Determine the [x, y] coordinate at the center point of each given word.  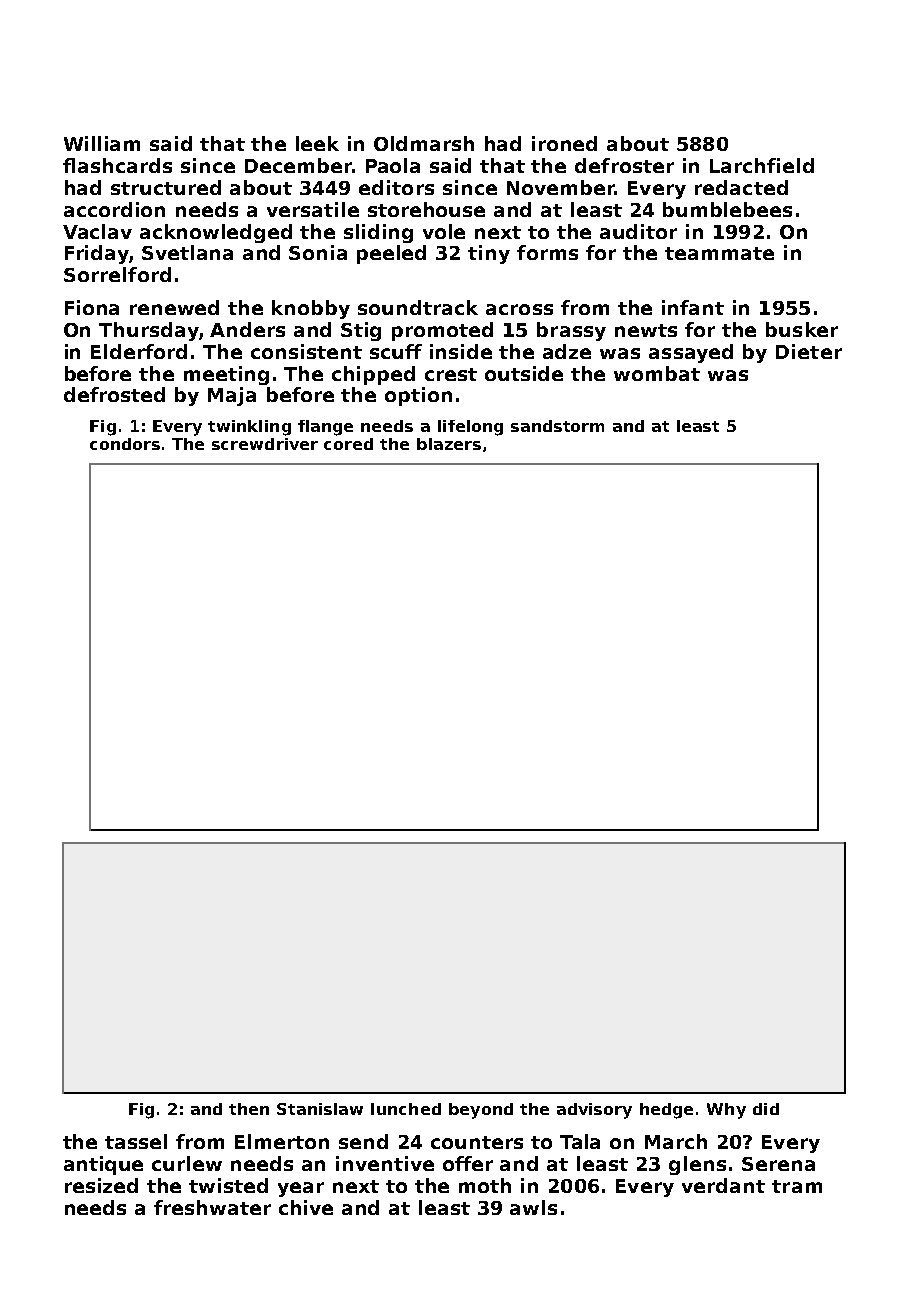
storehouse [426, 209]
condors [125, 444]
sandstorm [557, 426]
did [766, 1109]
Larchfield [762, 165]
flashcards [117, 165]
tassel [136, 1141]
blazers [449, 444]
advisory [594, 1111]
